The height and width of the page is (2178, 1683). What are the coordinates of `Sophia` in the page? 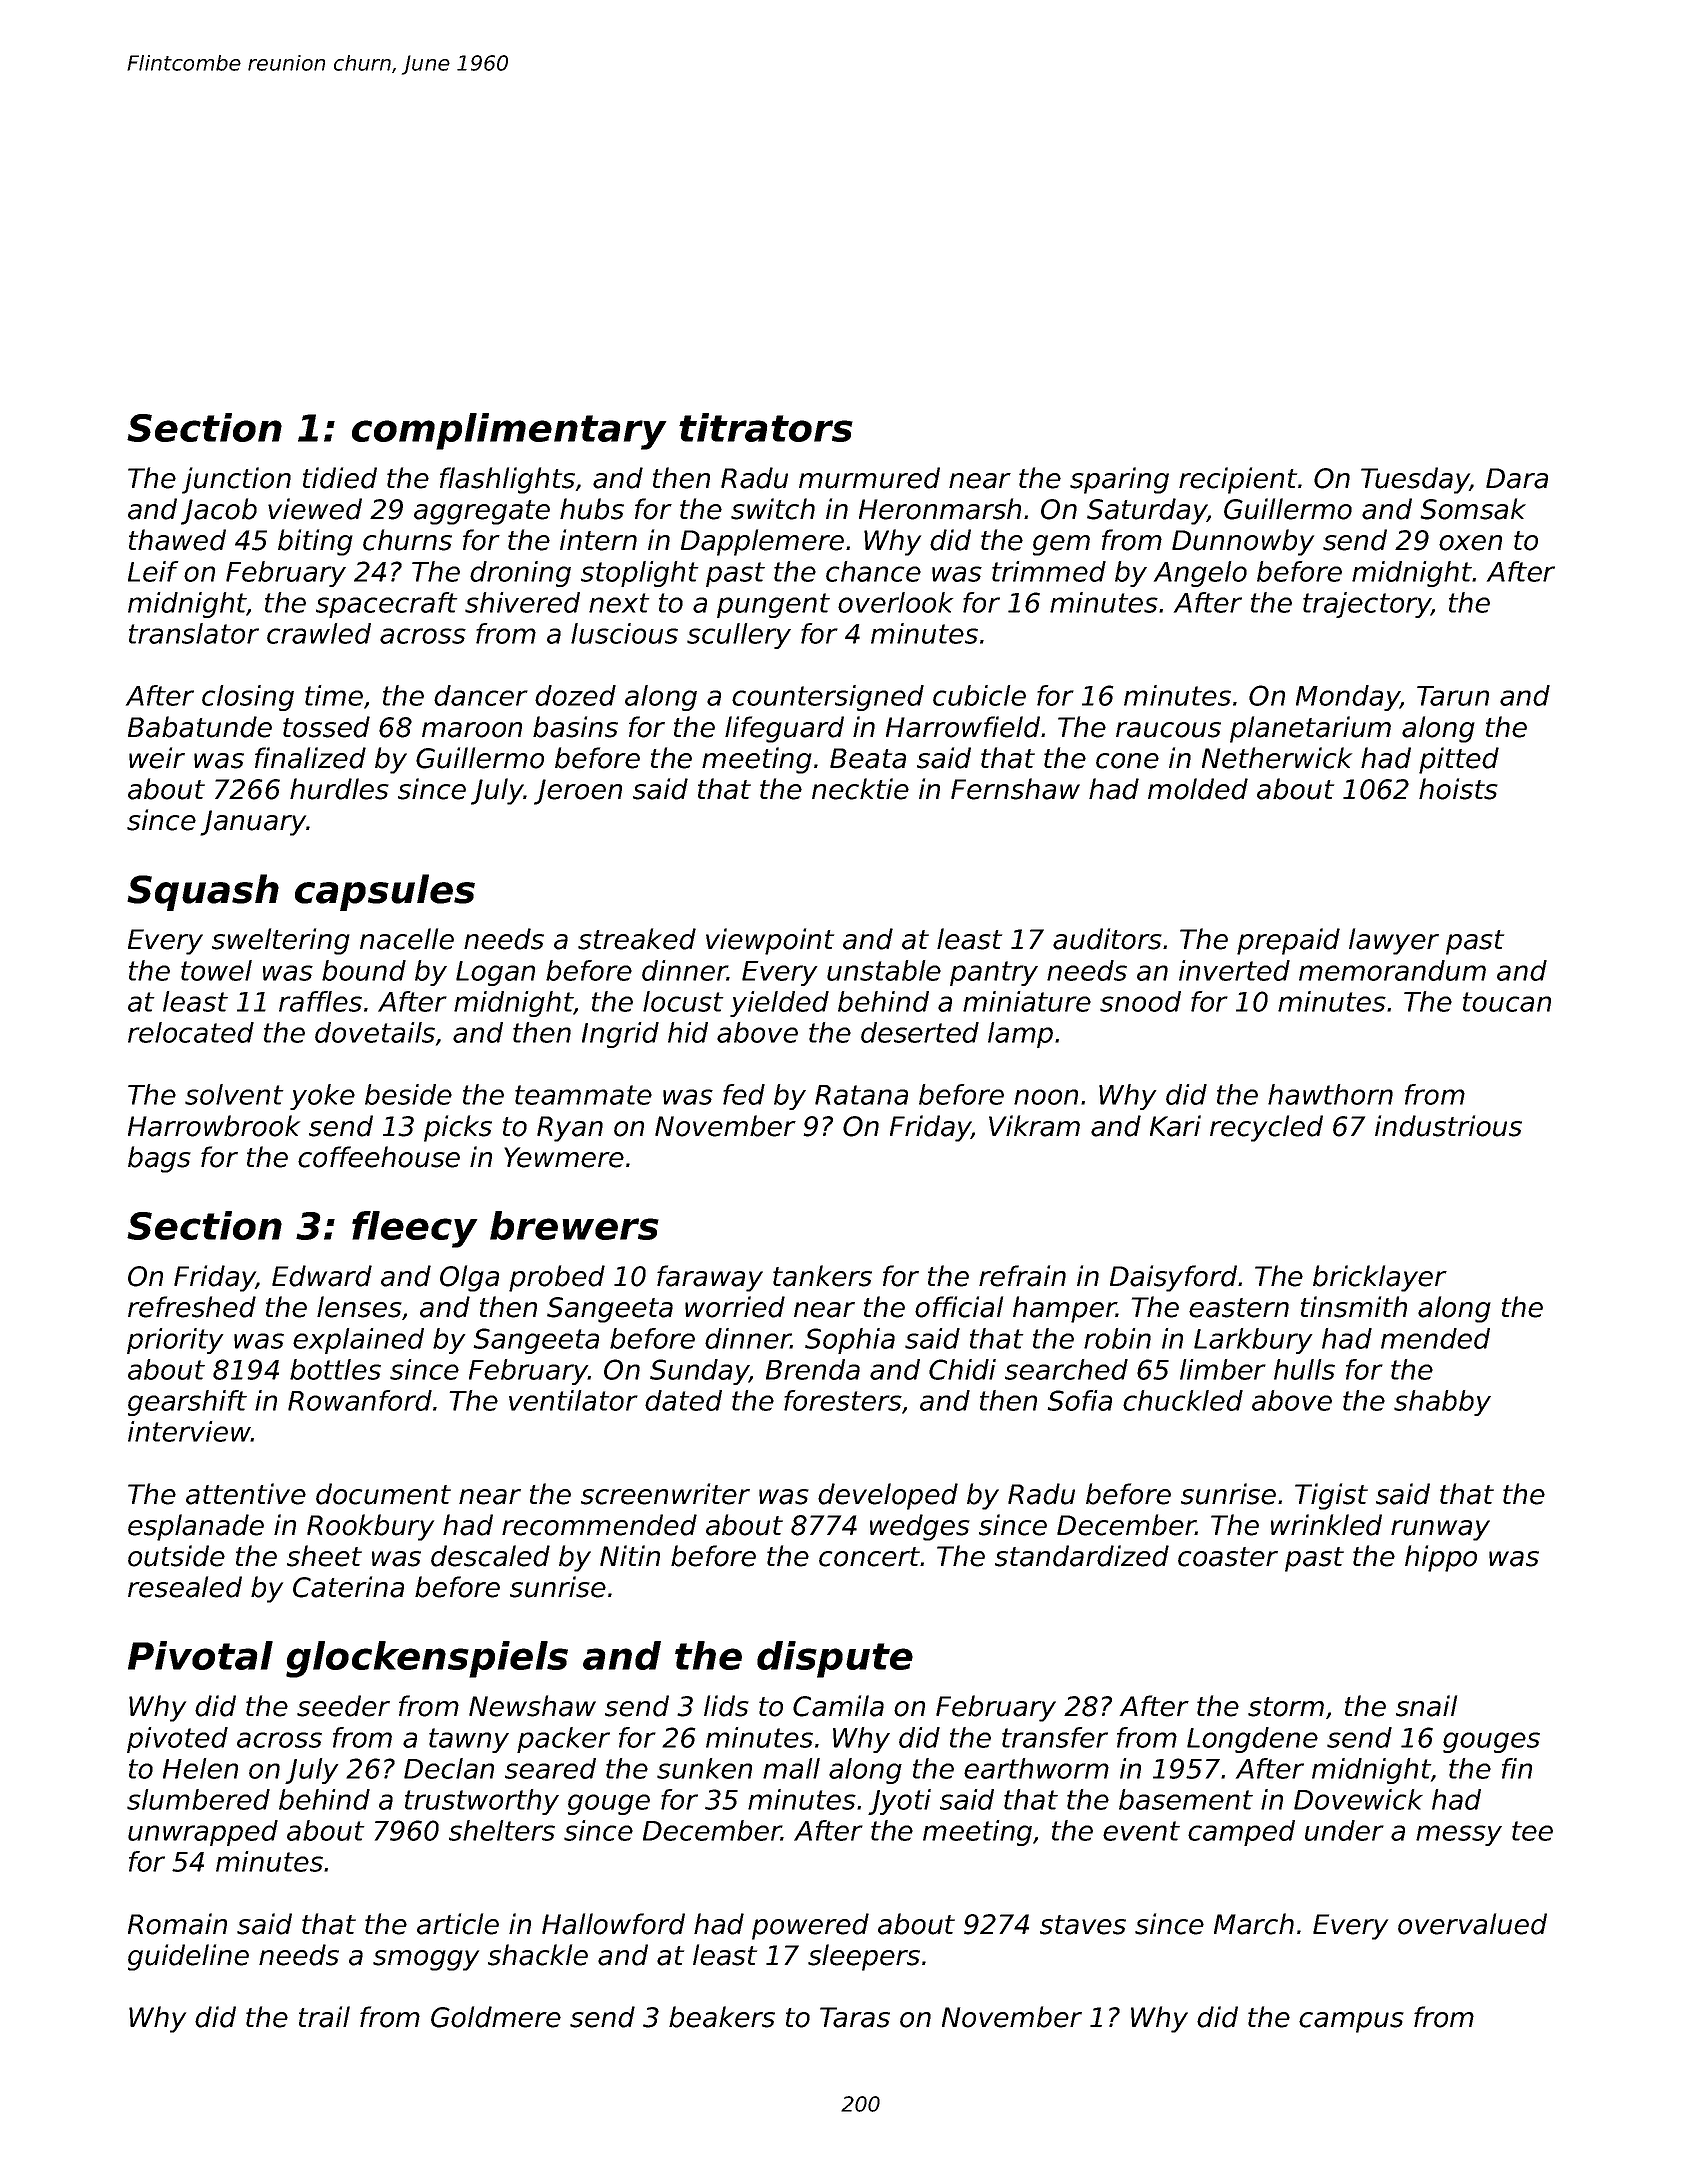 It's located at (850, 1341).
